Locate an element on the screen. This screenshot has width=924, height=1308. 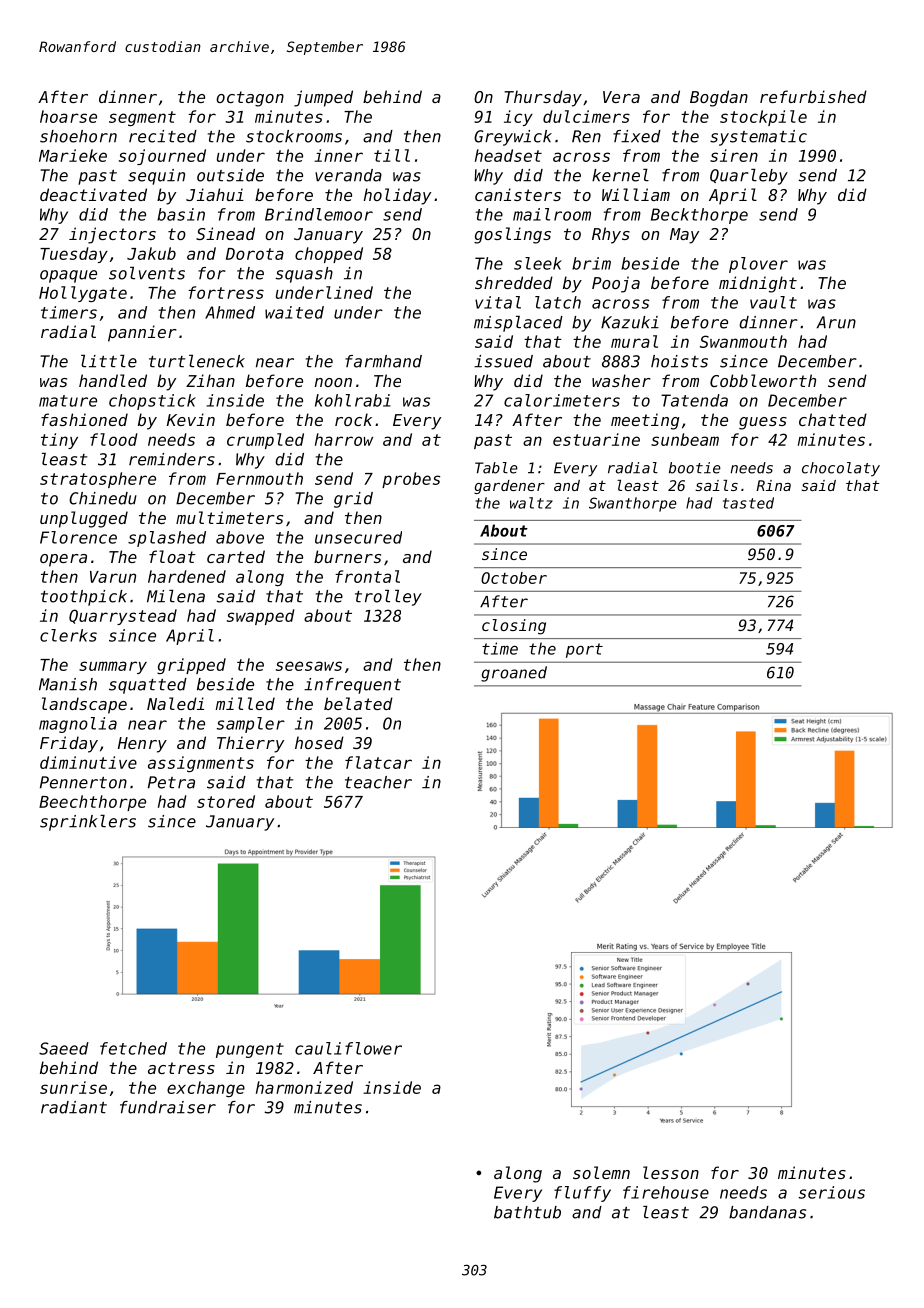
Swanthorpe is located at coordinates (633, 504).
